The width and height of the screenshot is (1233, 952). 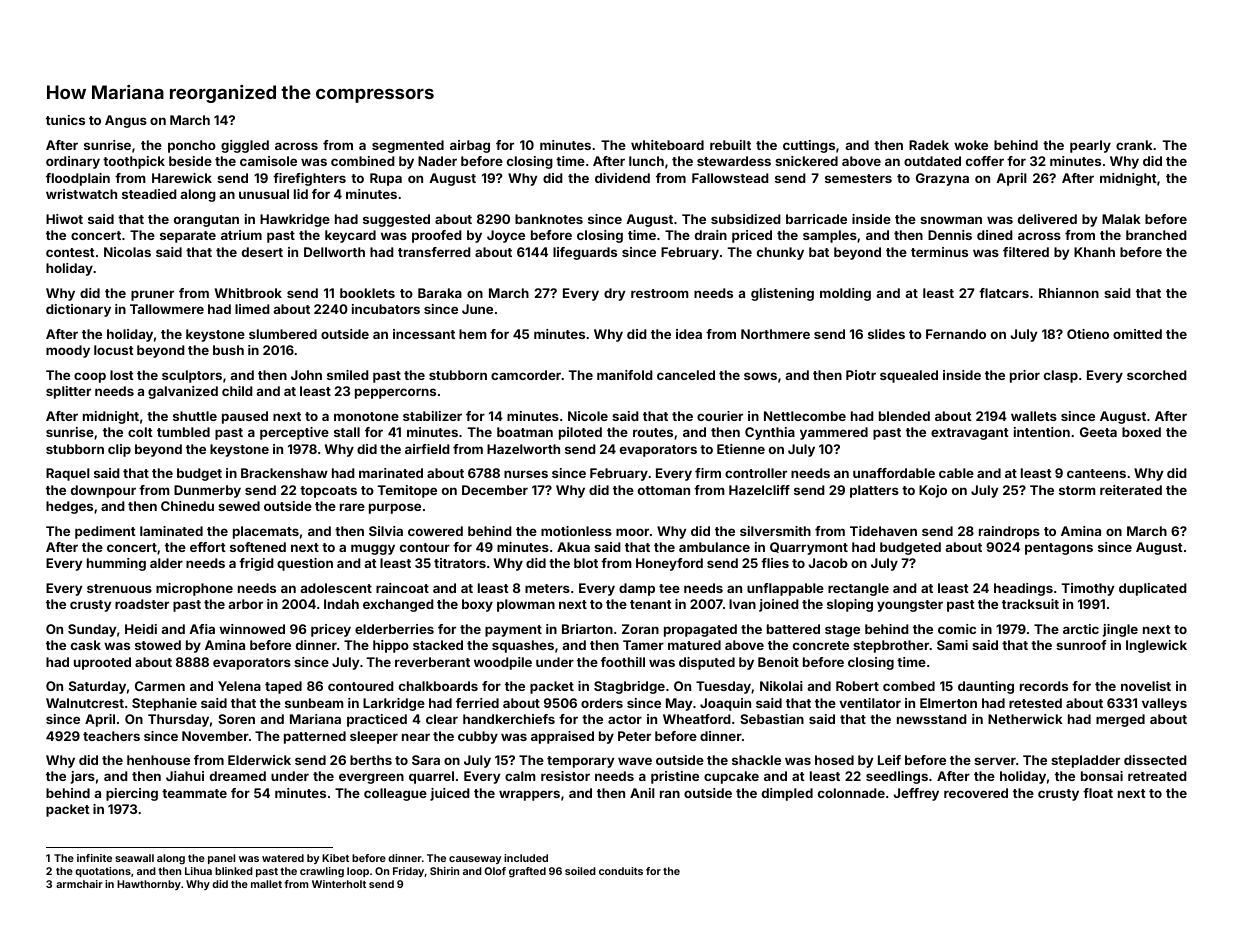 What do you see at coordinates (239, 506) in the screenshot?
I see `sewed` at bounding box center [239, 506].
